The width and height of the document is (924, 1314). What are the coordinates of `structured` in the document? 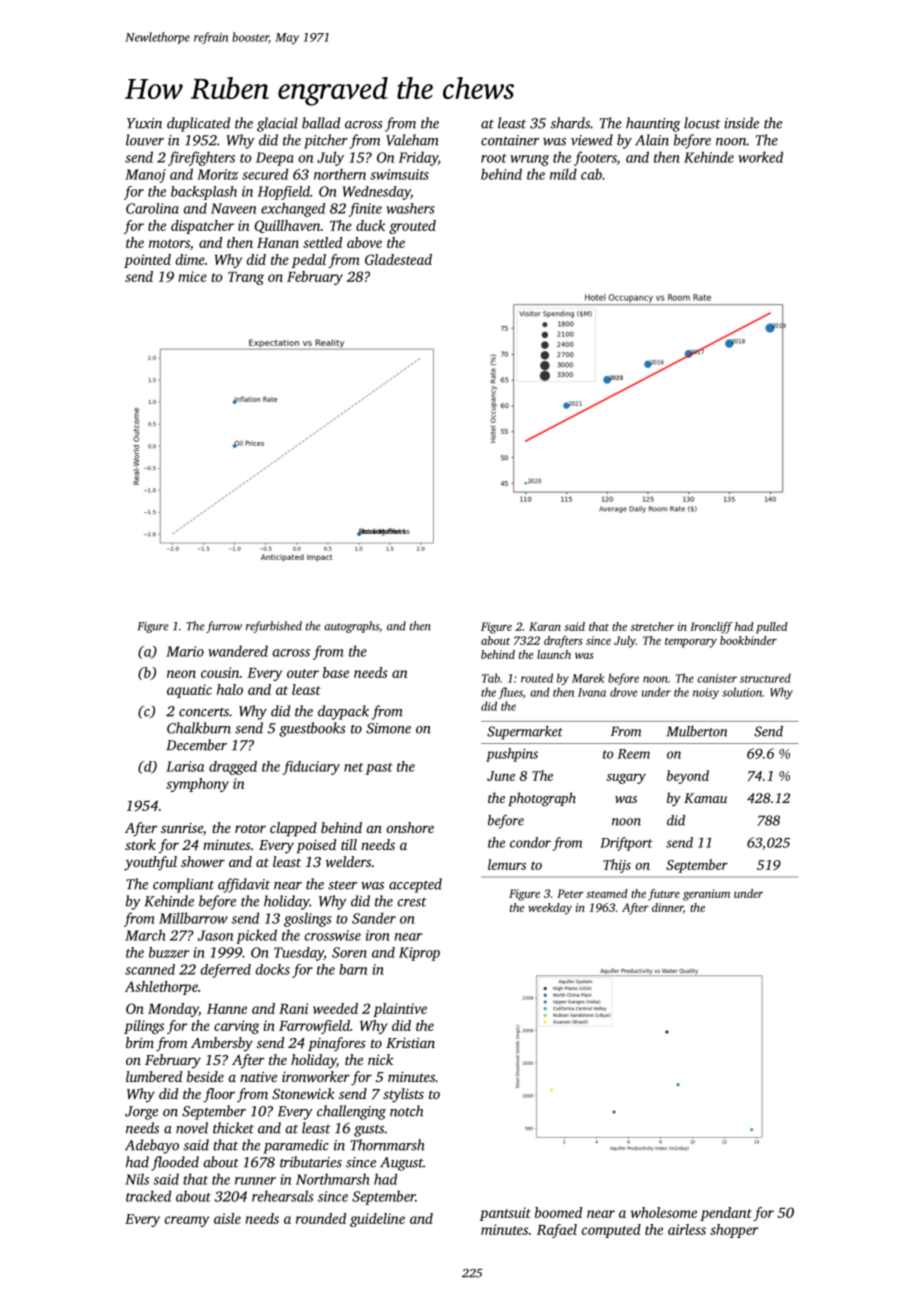 It's located at (765, 678).
